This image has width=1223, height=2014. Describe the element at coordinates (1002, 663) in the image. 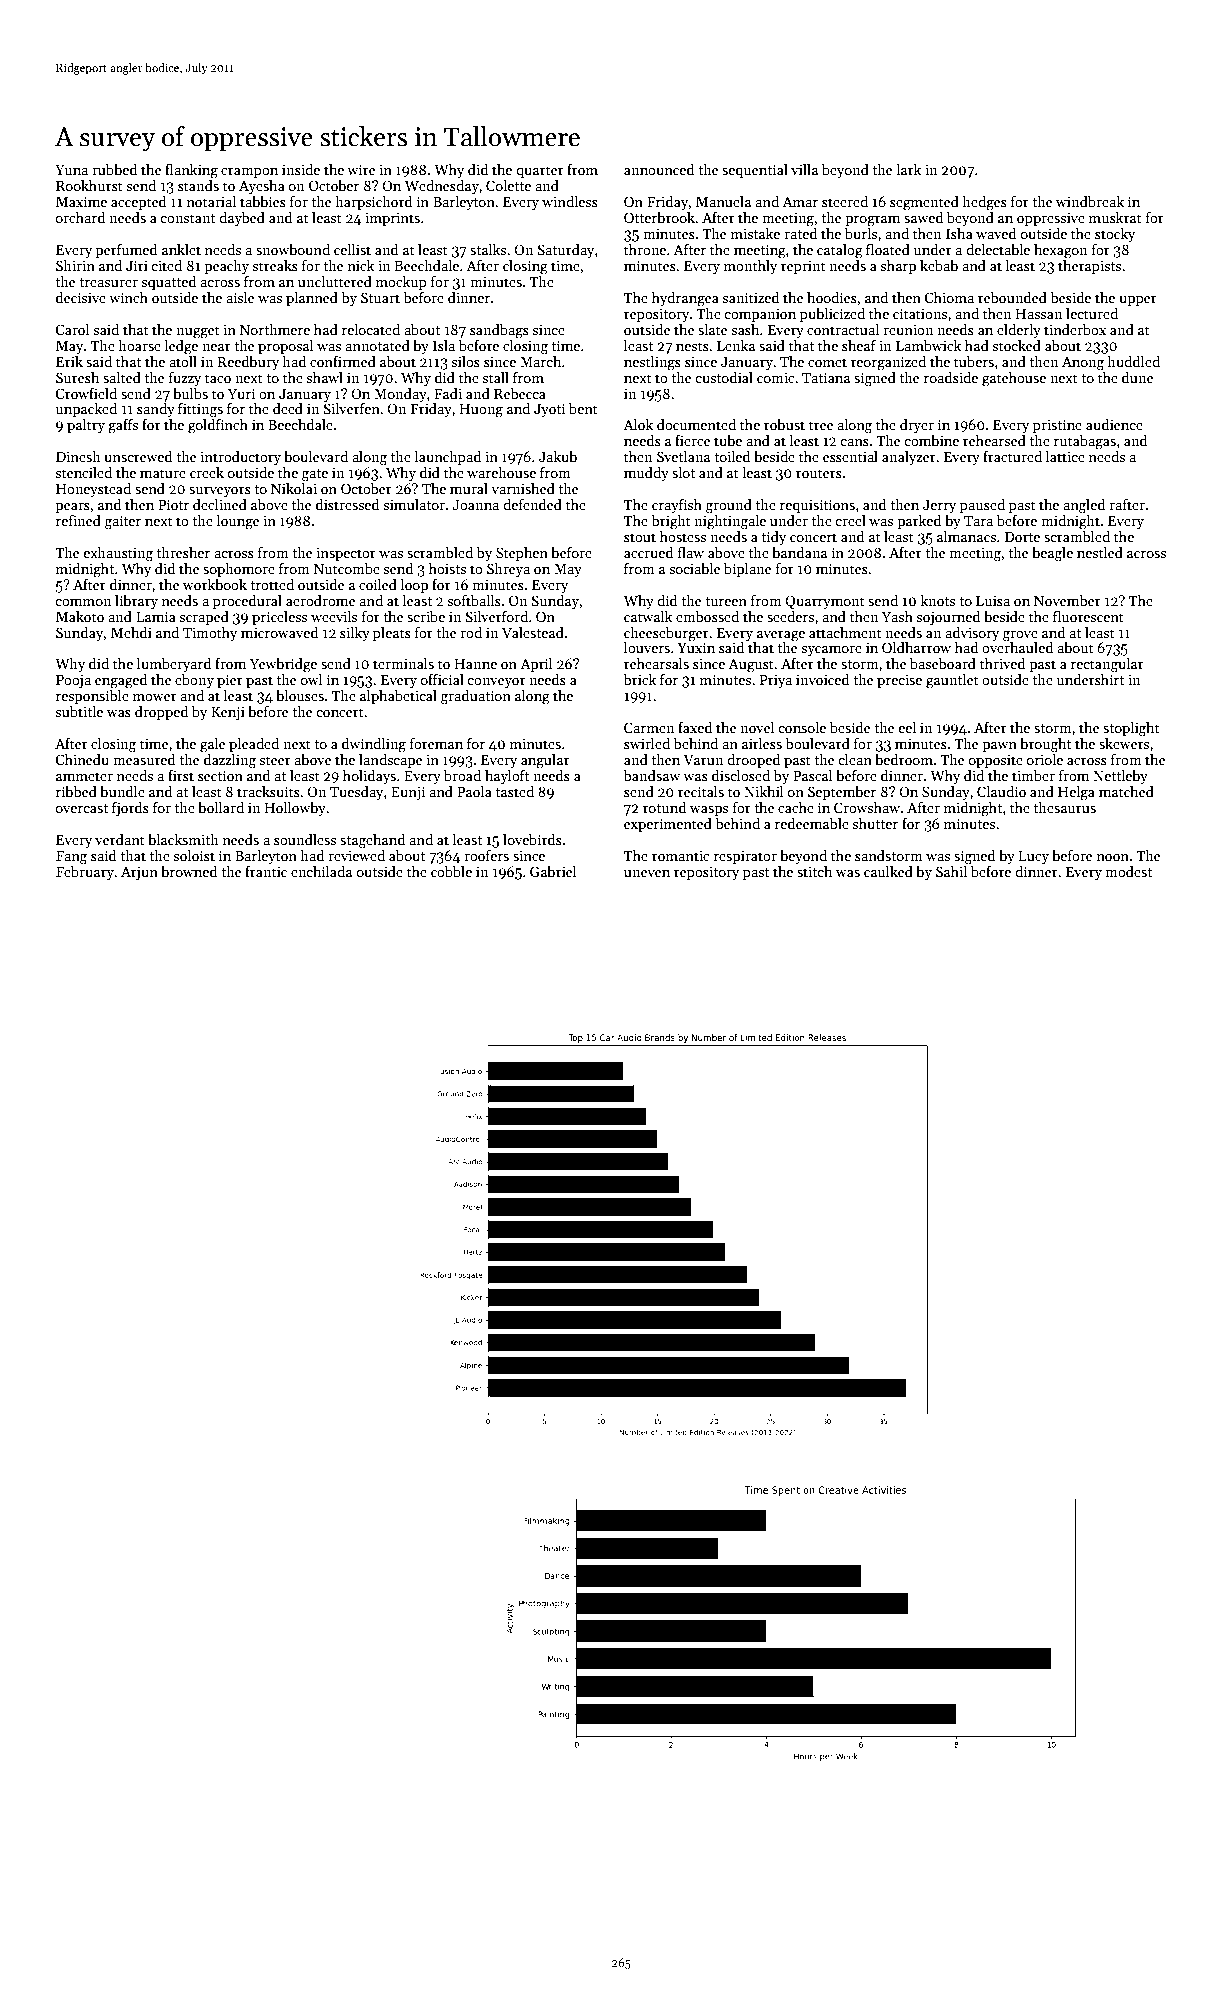

I see `thrived` at that location.
